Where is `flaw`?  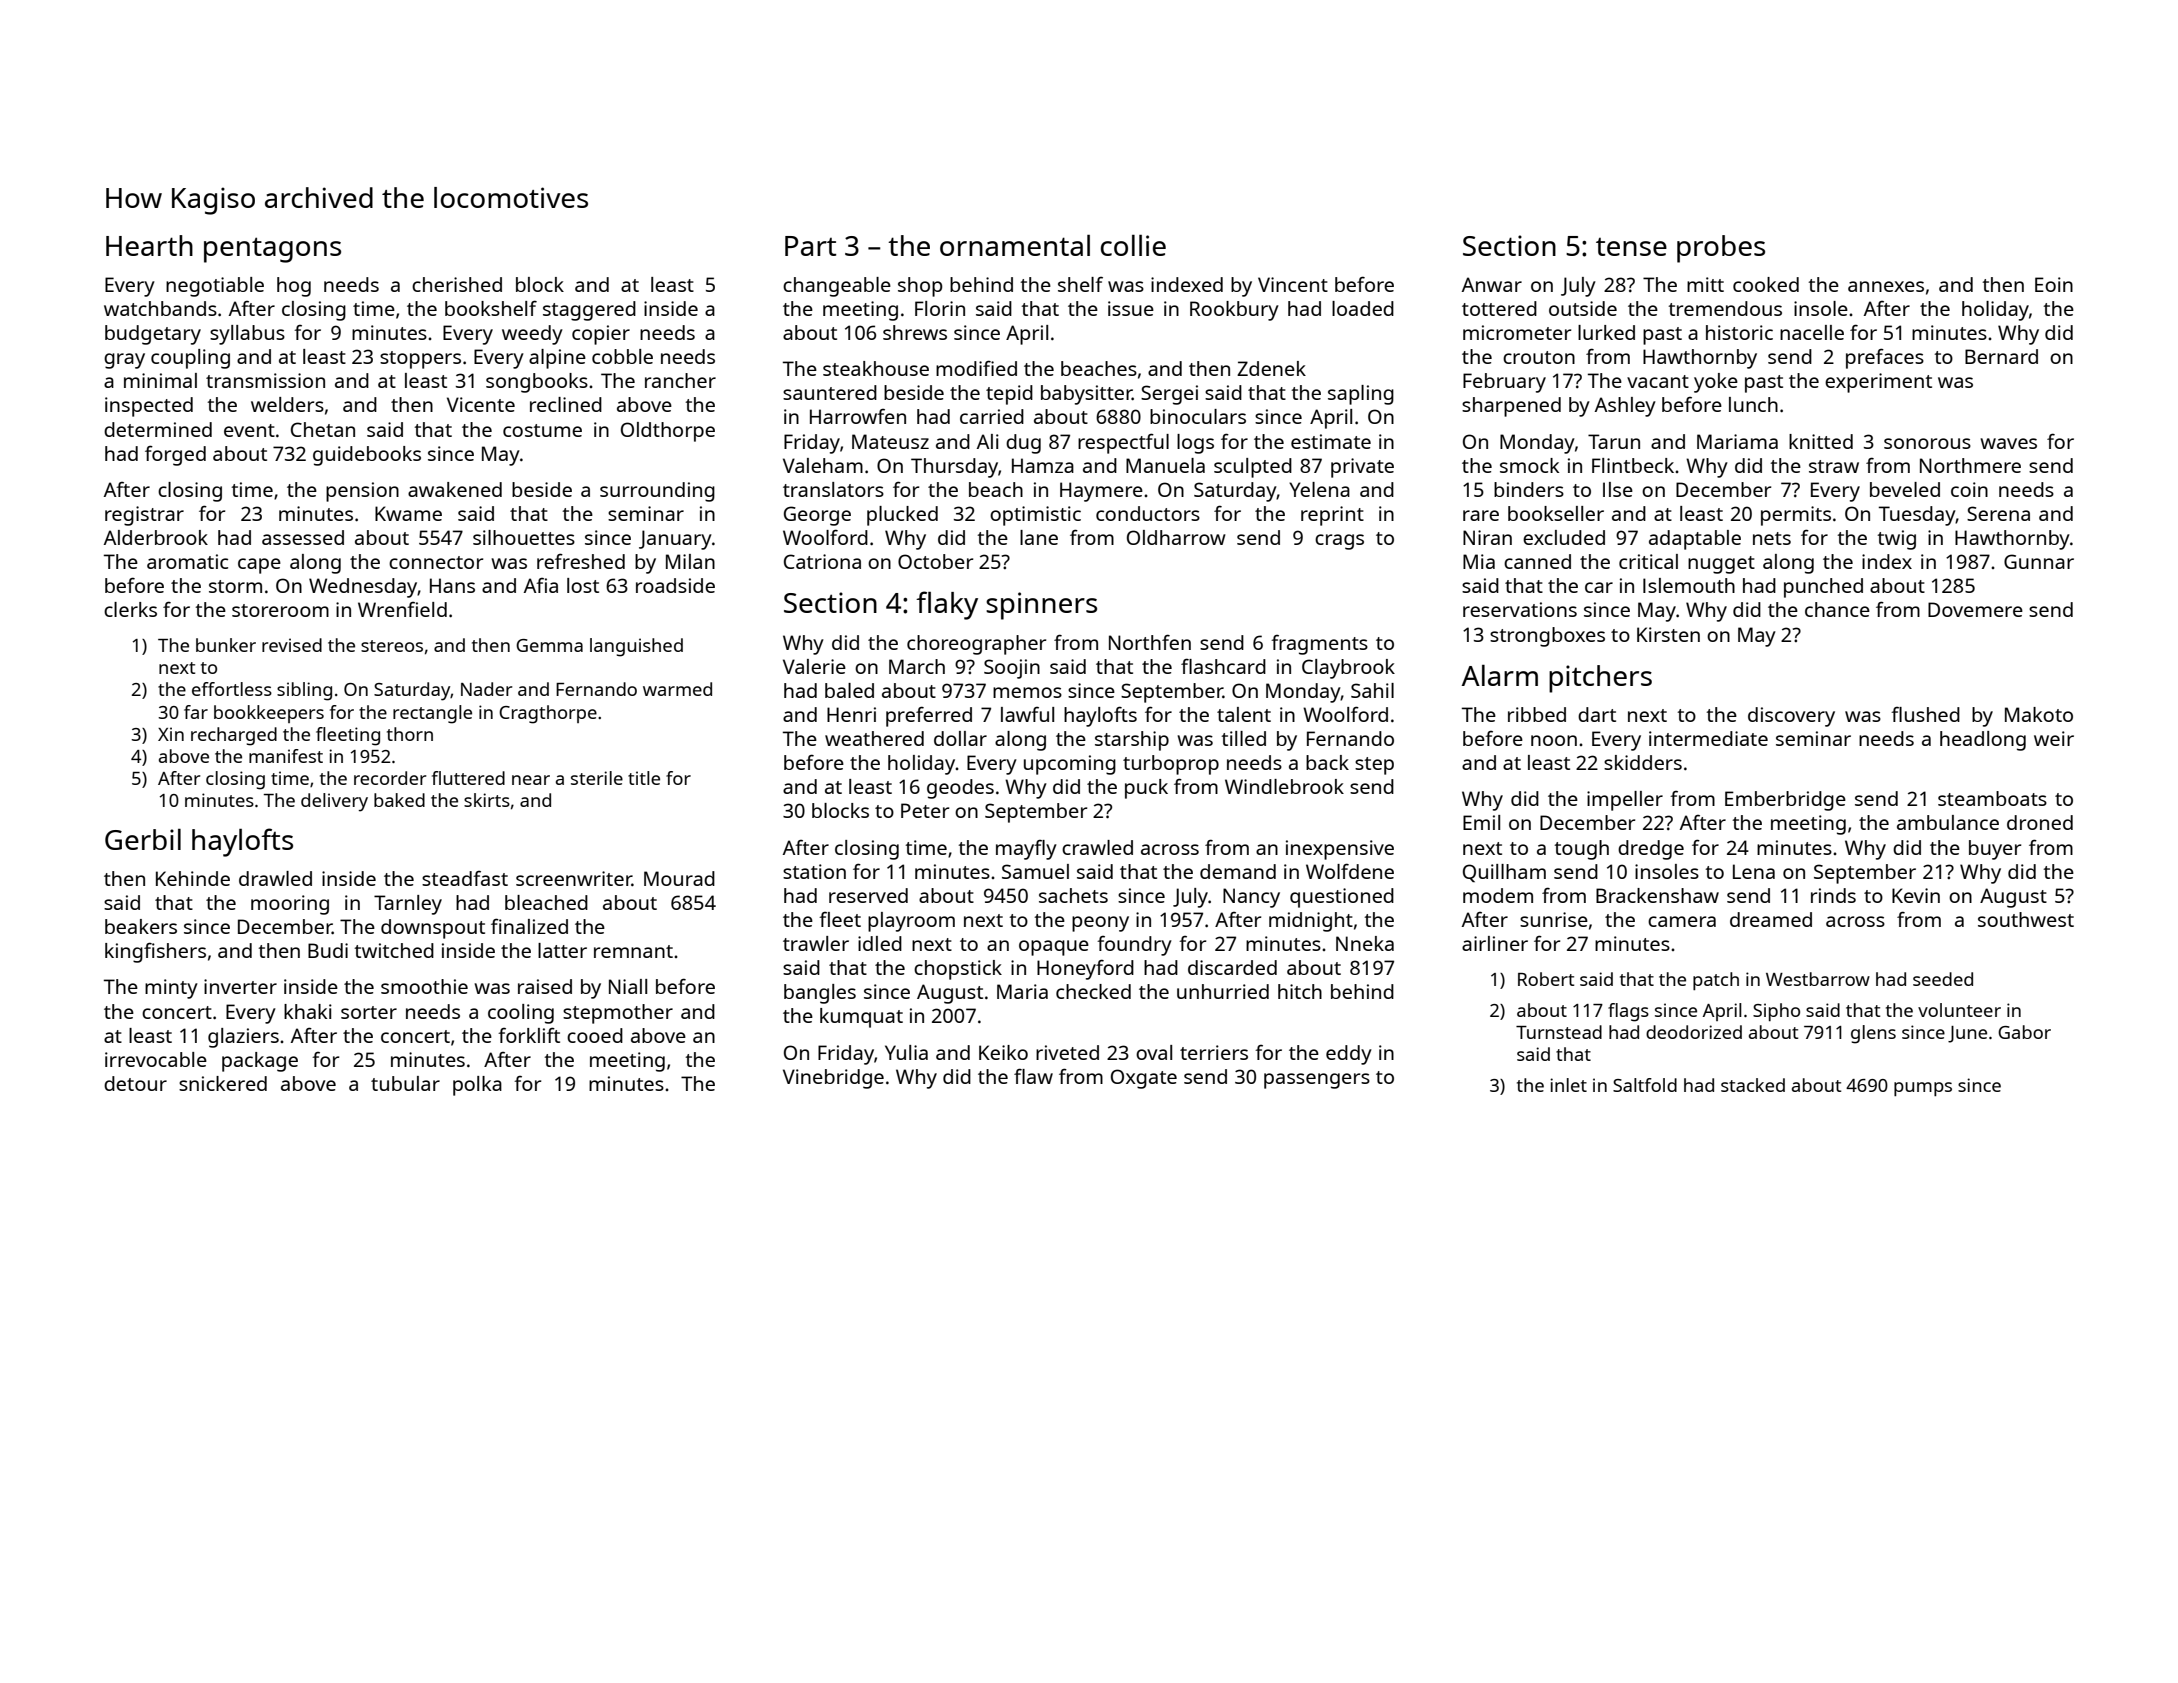 flaw is located at coordinates (1033, 1076).
